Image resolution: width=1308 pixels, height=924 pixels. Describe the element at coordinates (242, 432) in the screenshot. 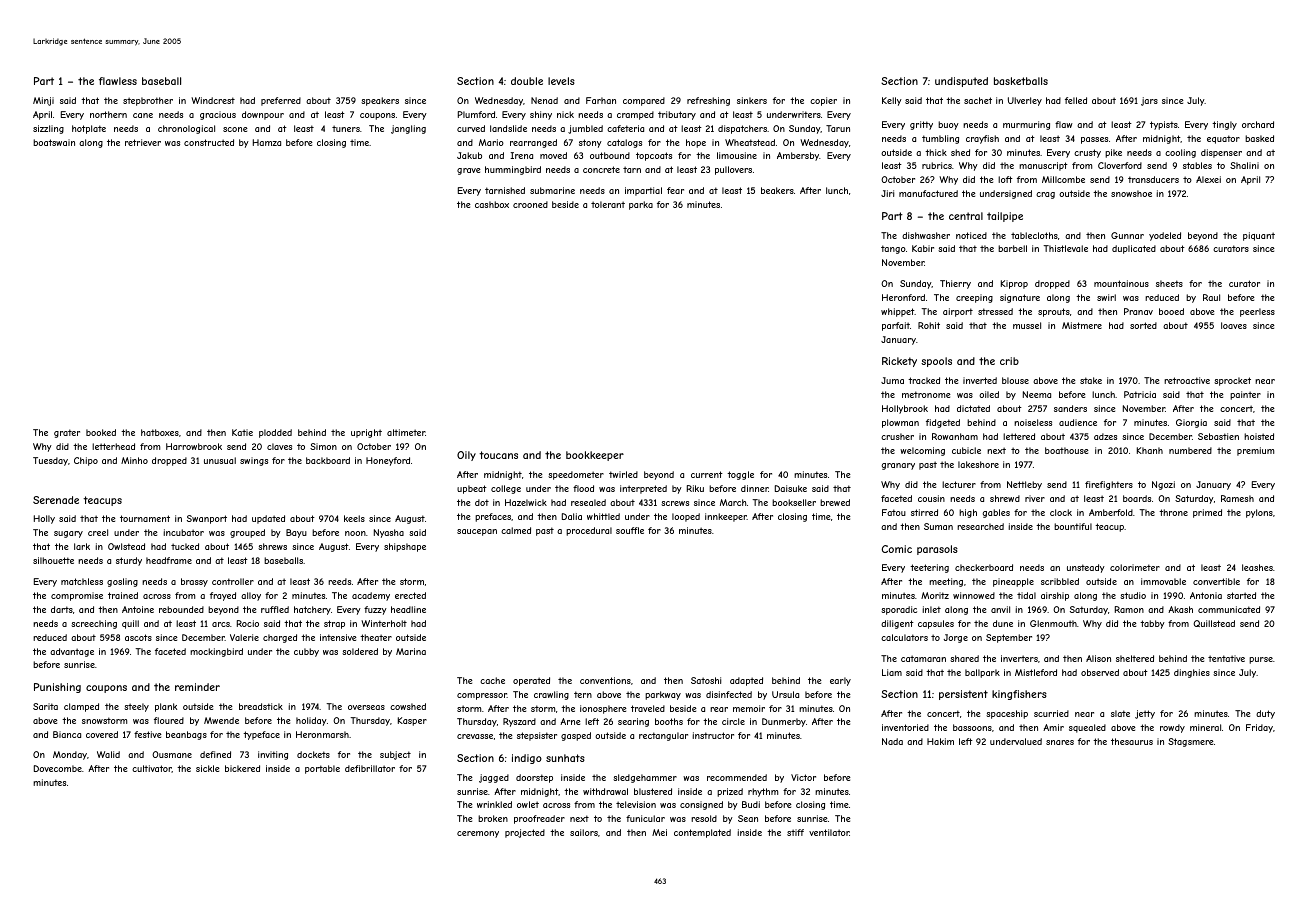

I see `Katie` at that location.
